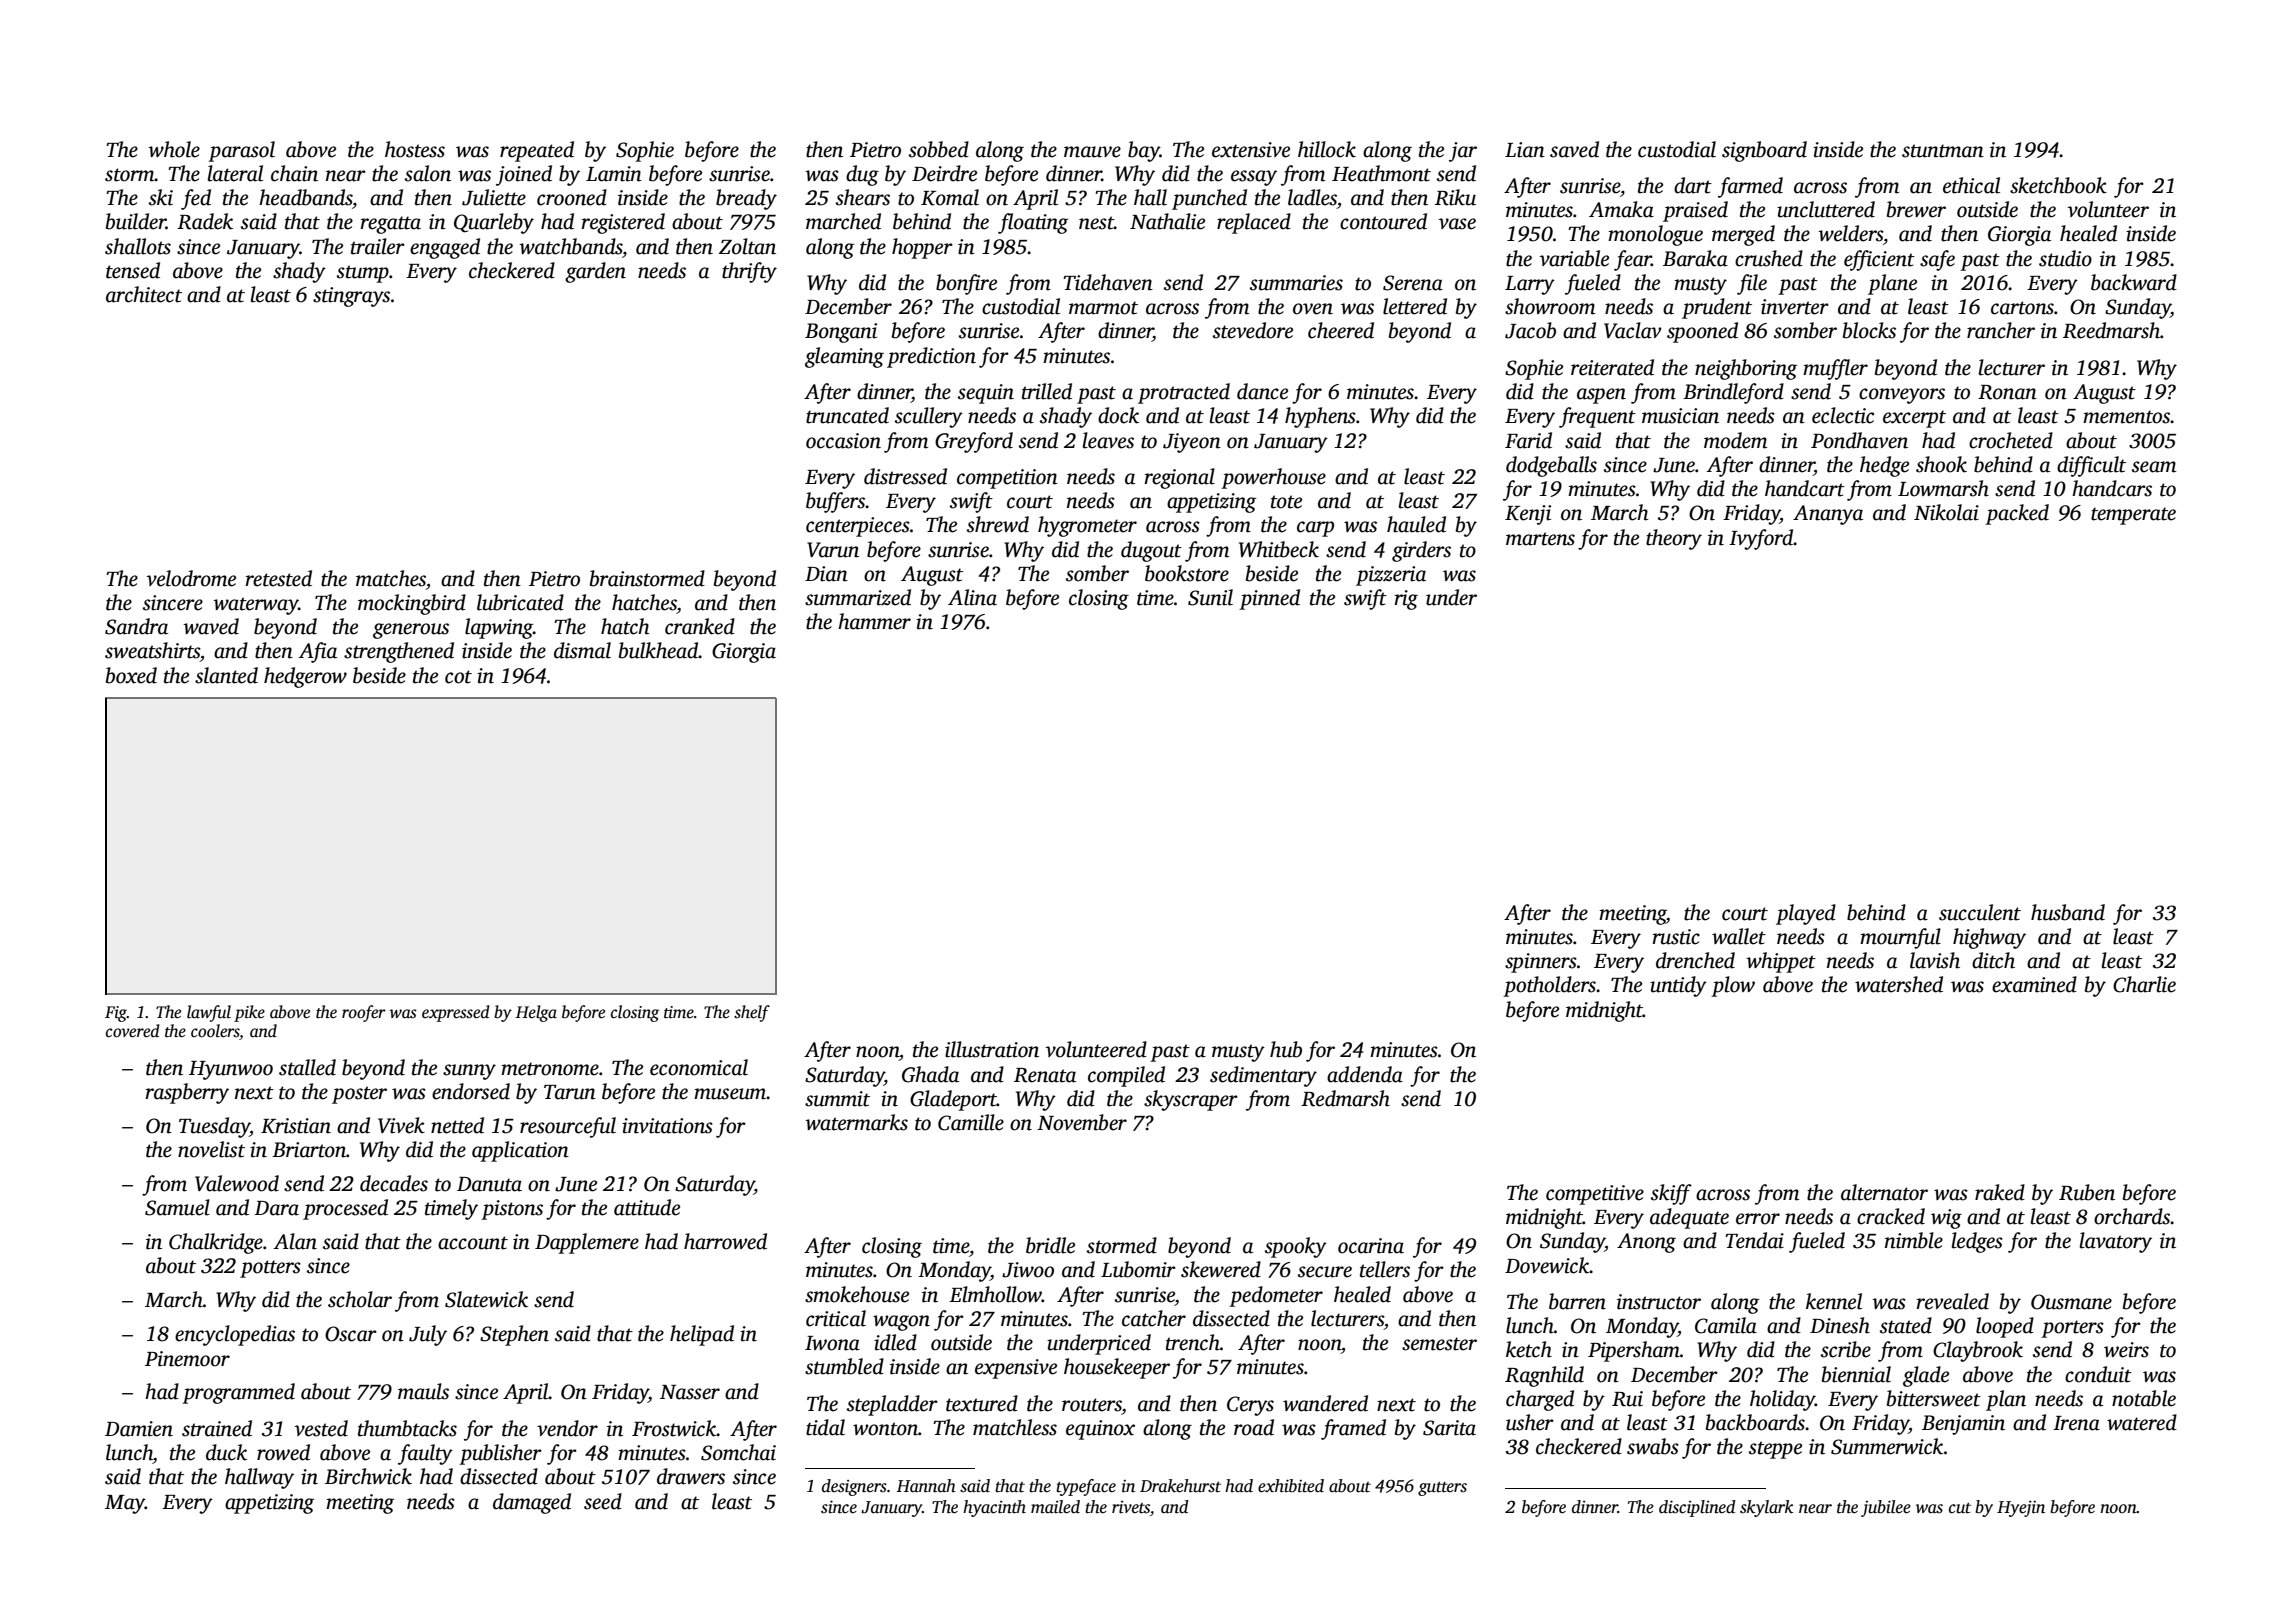 The width and height of the screenshot is (2282, 1614). What do you see at coordinates (458, 677) in the screenshot?
I see `cot` at bounding box center [458, 677].
